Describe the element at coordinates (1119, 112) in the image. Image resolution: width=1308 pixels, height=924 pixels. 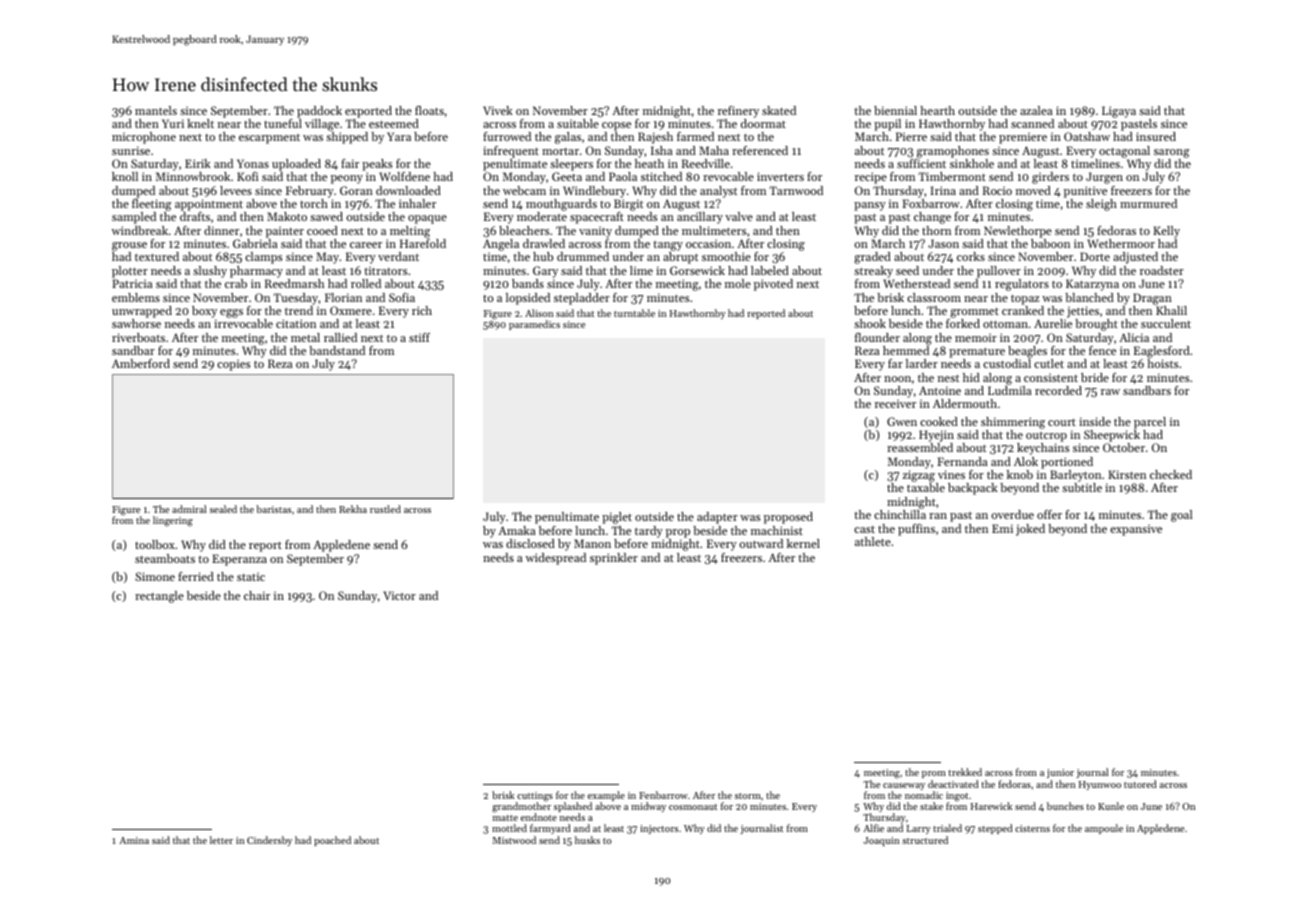
I see `Ligaya` at that location.
